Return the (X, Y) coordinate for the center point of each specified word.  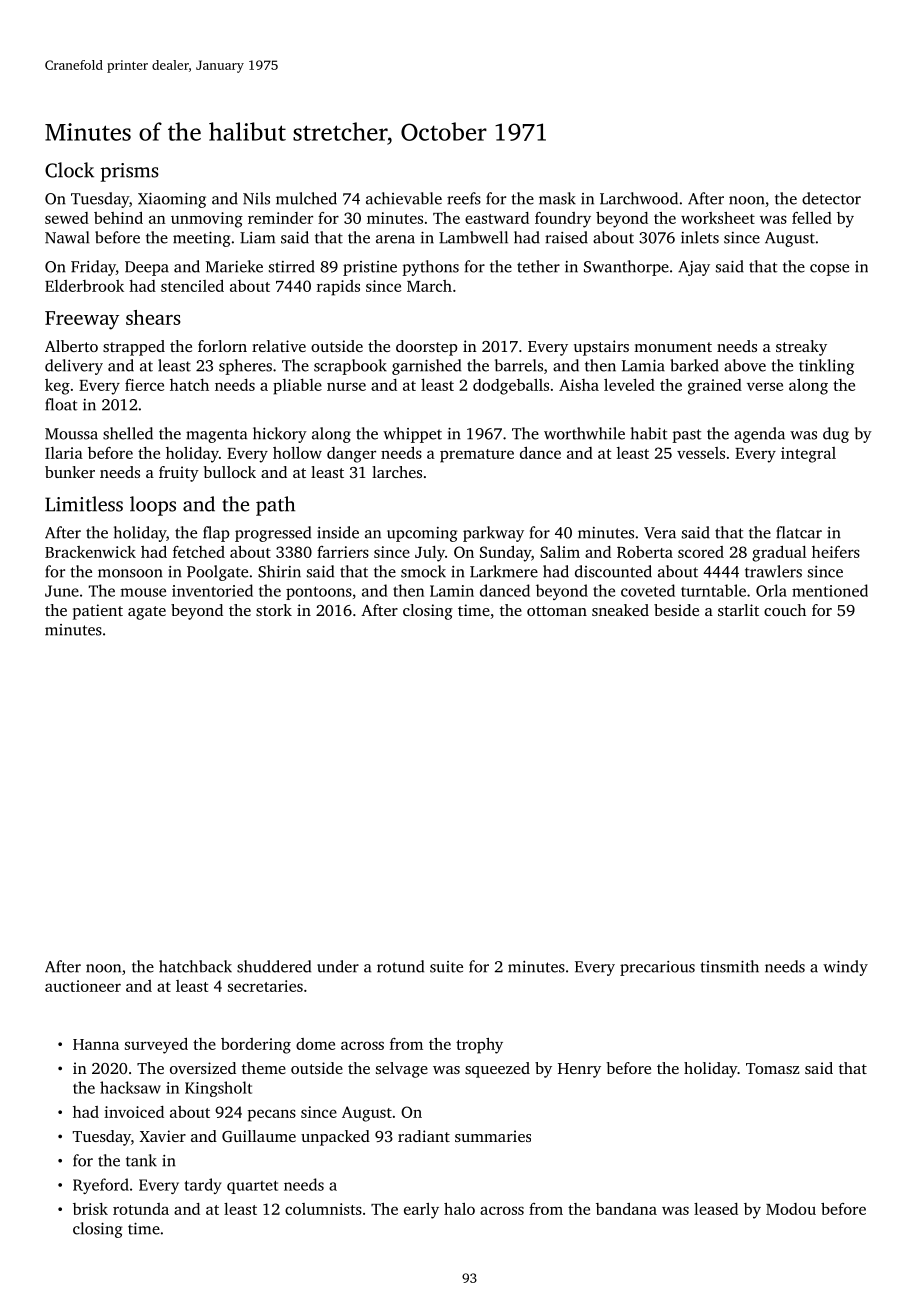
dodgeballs (511, 387)
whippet (412, 435)
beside (676, 610)
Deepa (147, 268)
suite (446, 967)
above (745, 365)
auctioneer (83, 986)
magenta (216, 436)
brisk (90, 1209)
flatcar (799, 532)
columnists (323, 1209)
